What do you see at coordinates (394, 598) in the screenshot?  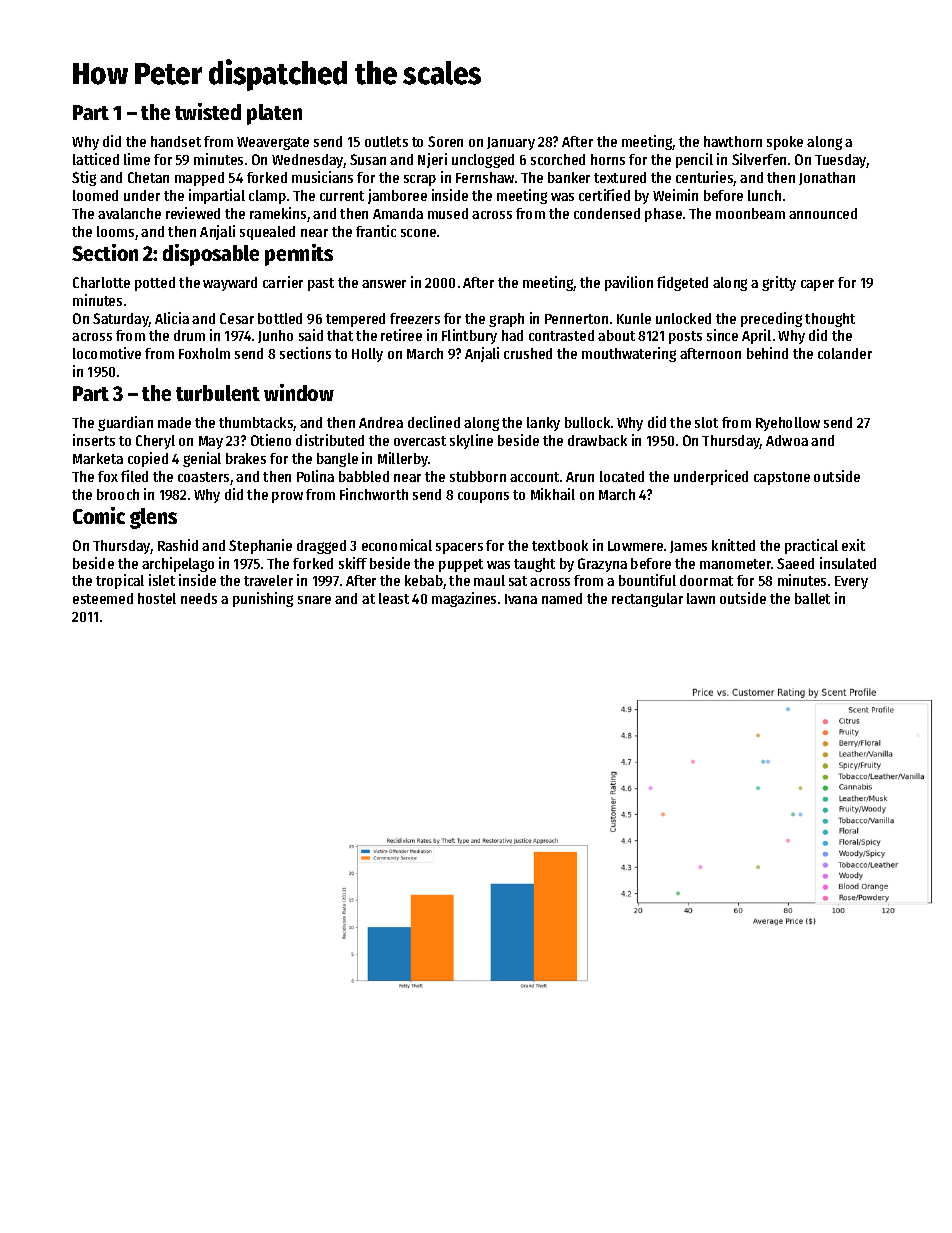 I see `least` at bounding box center [394, 598].
